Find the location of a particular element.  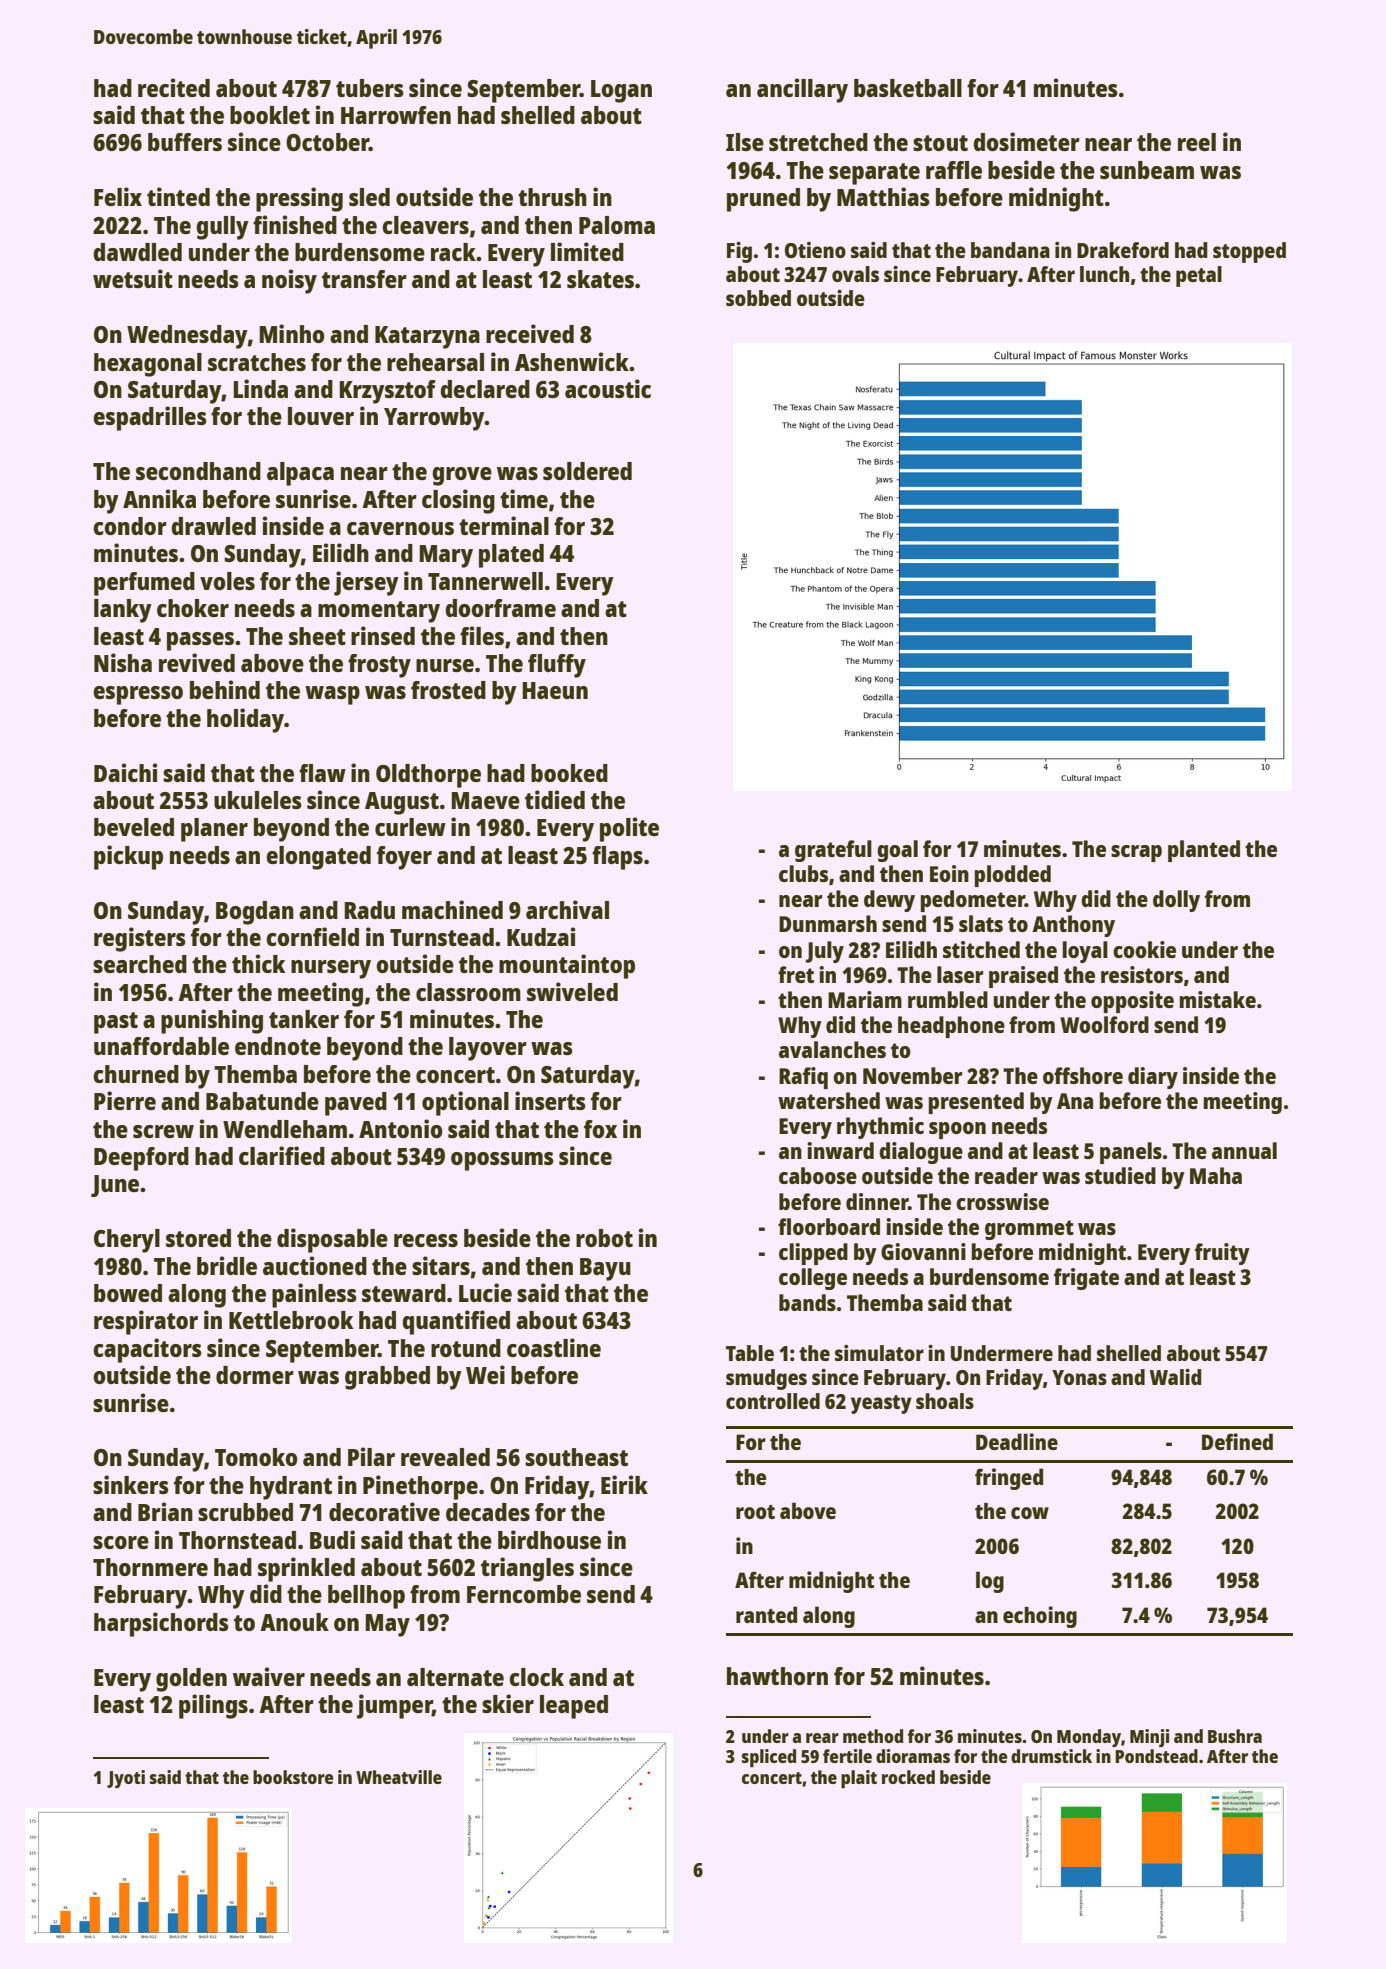

Logan is located at coordinates (621, 91).
